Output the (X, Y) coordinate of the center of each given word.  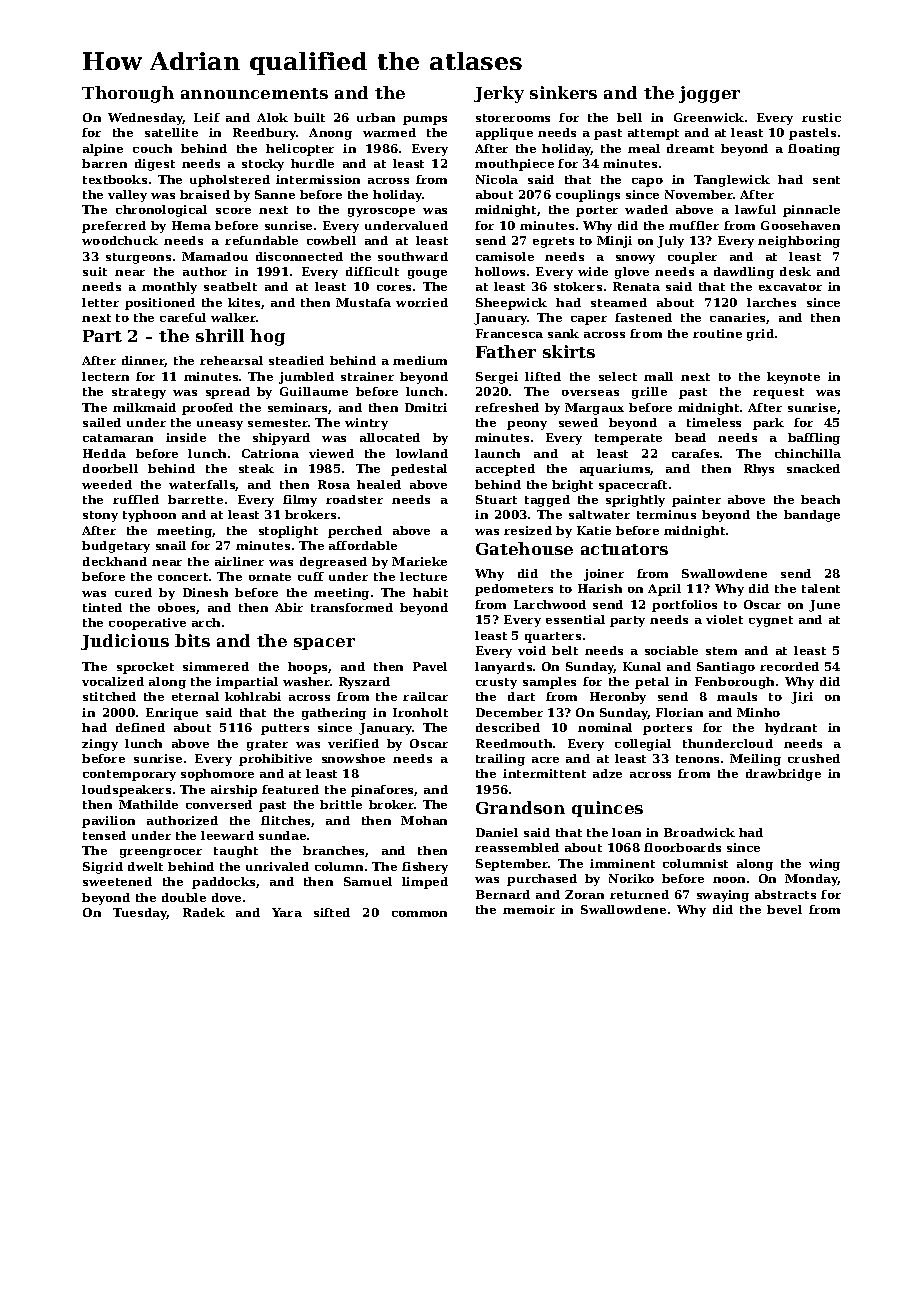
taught (236, 852)
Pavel (430, 666)
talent (821, 588)
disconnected (299, 256)
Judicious (125, 642)
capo (647, 182)
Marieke (419, 561)
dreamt (690, 148)
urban (376, 117)
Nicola (497, 179)
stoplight (288, 532)
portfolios (684, 606)
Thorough (128, 94)
